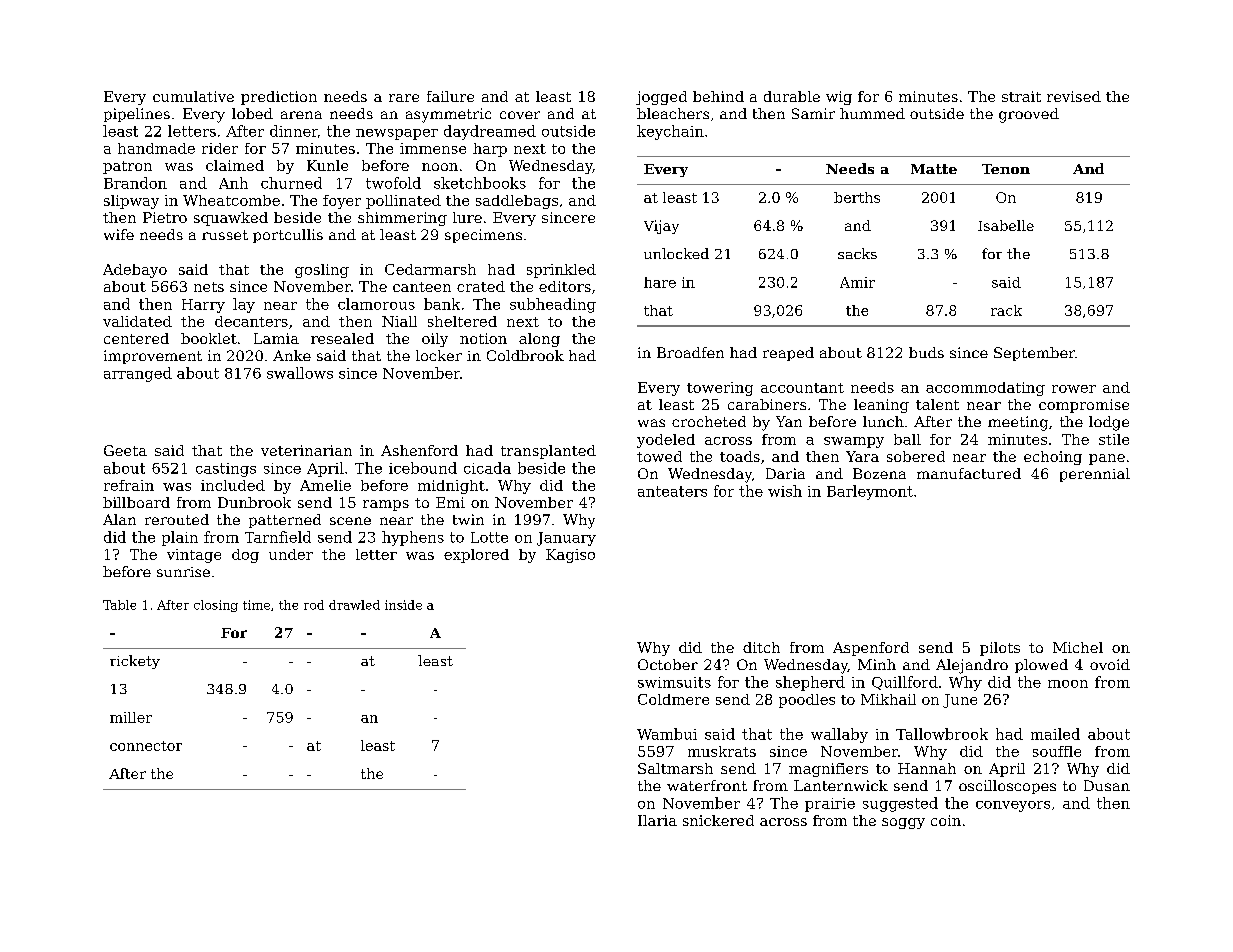 The image size is (1233, 952). What do you see at coordinates (146, 746) in the document?
I see `connector` at bounding box center [146, 746].
